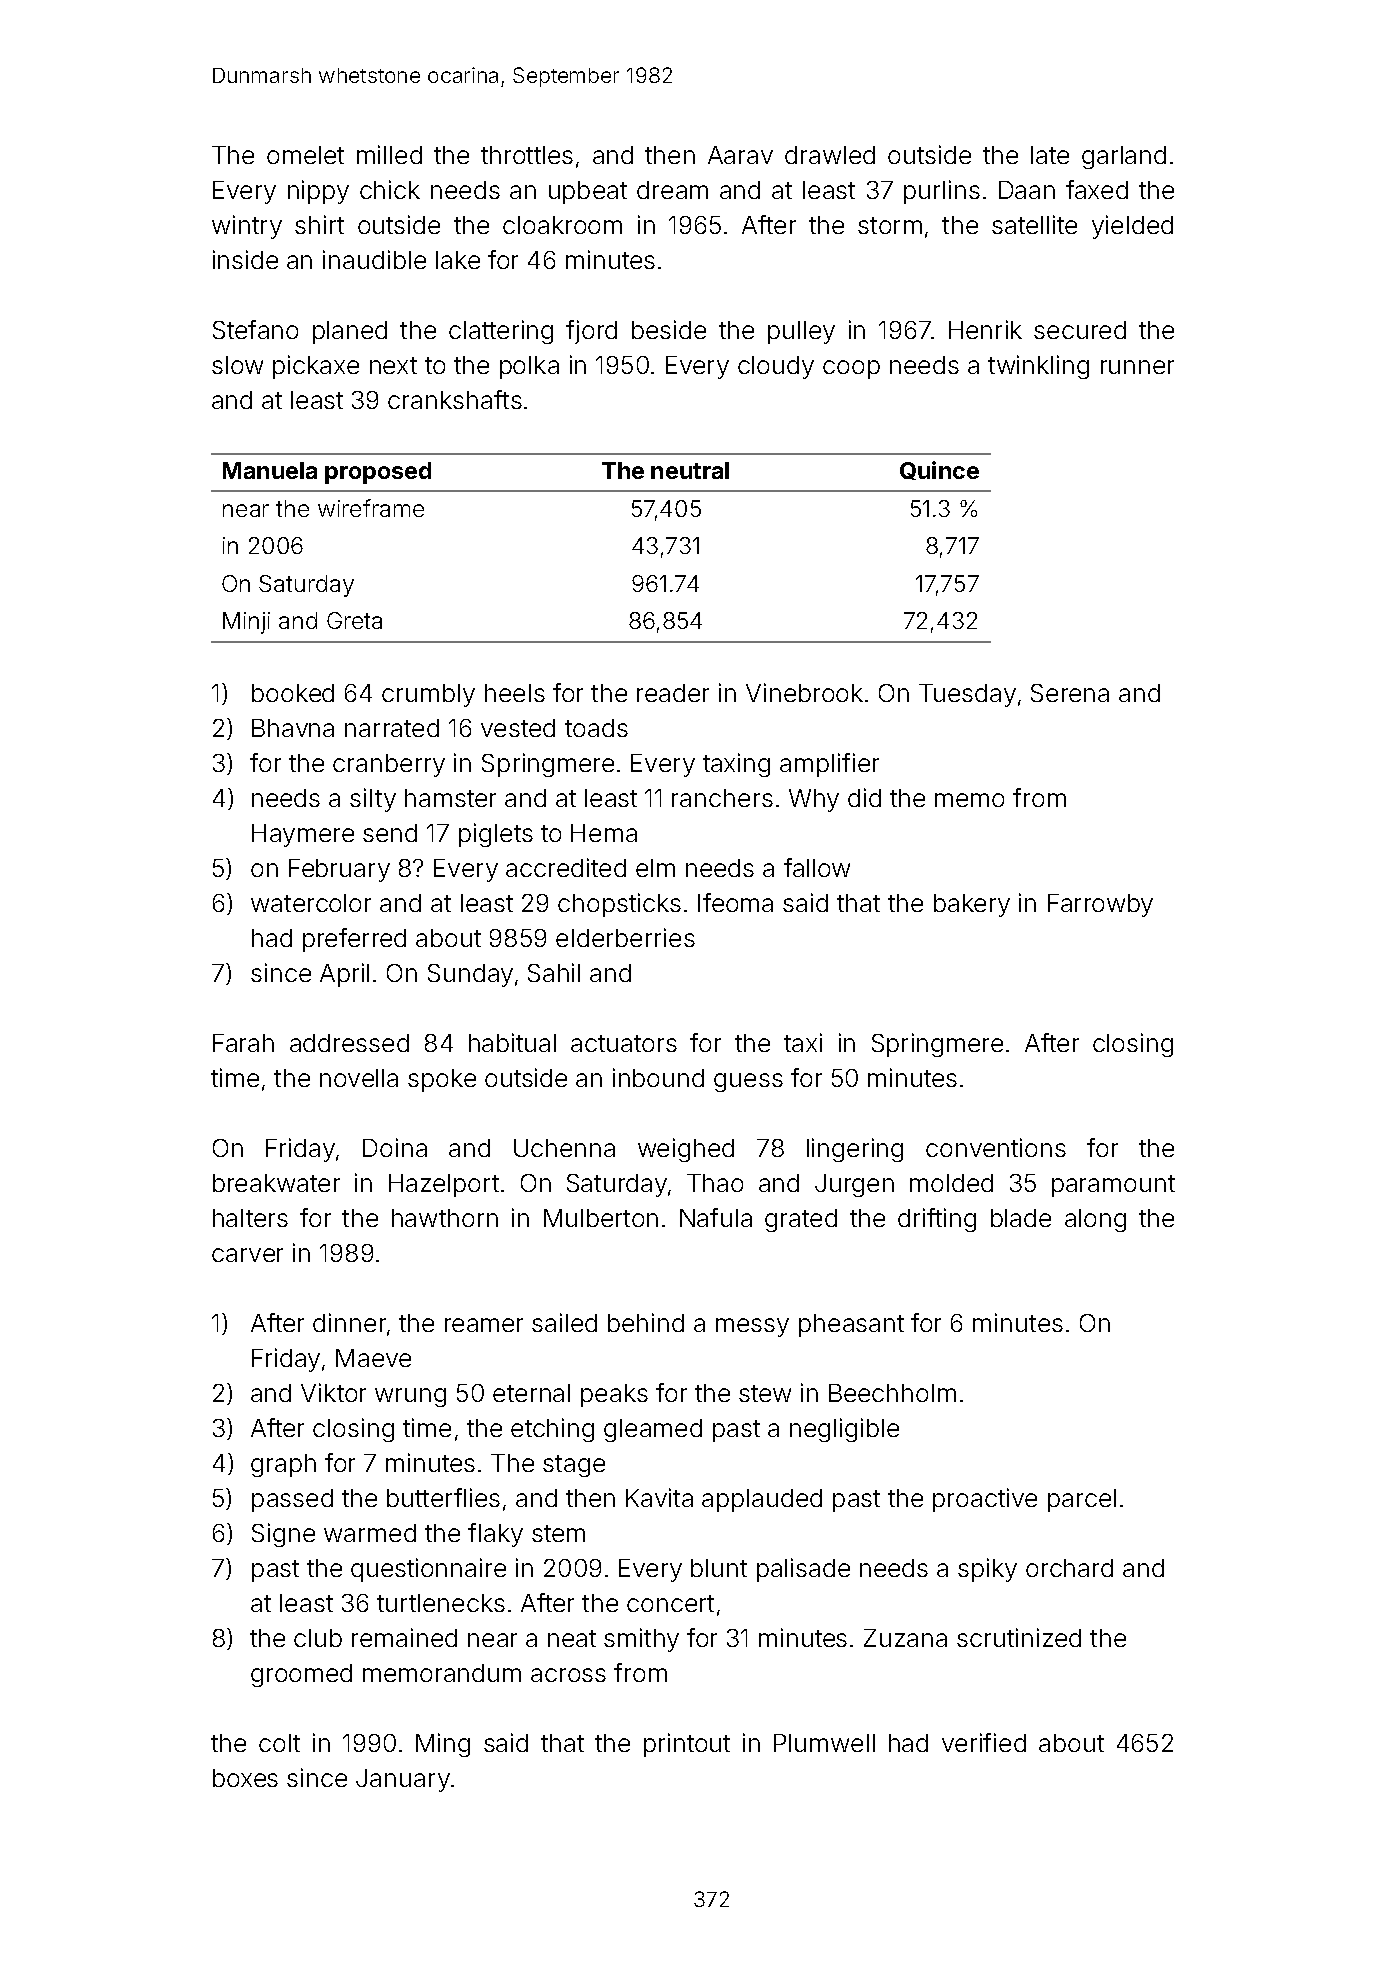 This page has width=1386, height=1969. I want to click on garland, so click(1124, 157).
